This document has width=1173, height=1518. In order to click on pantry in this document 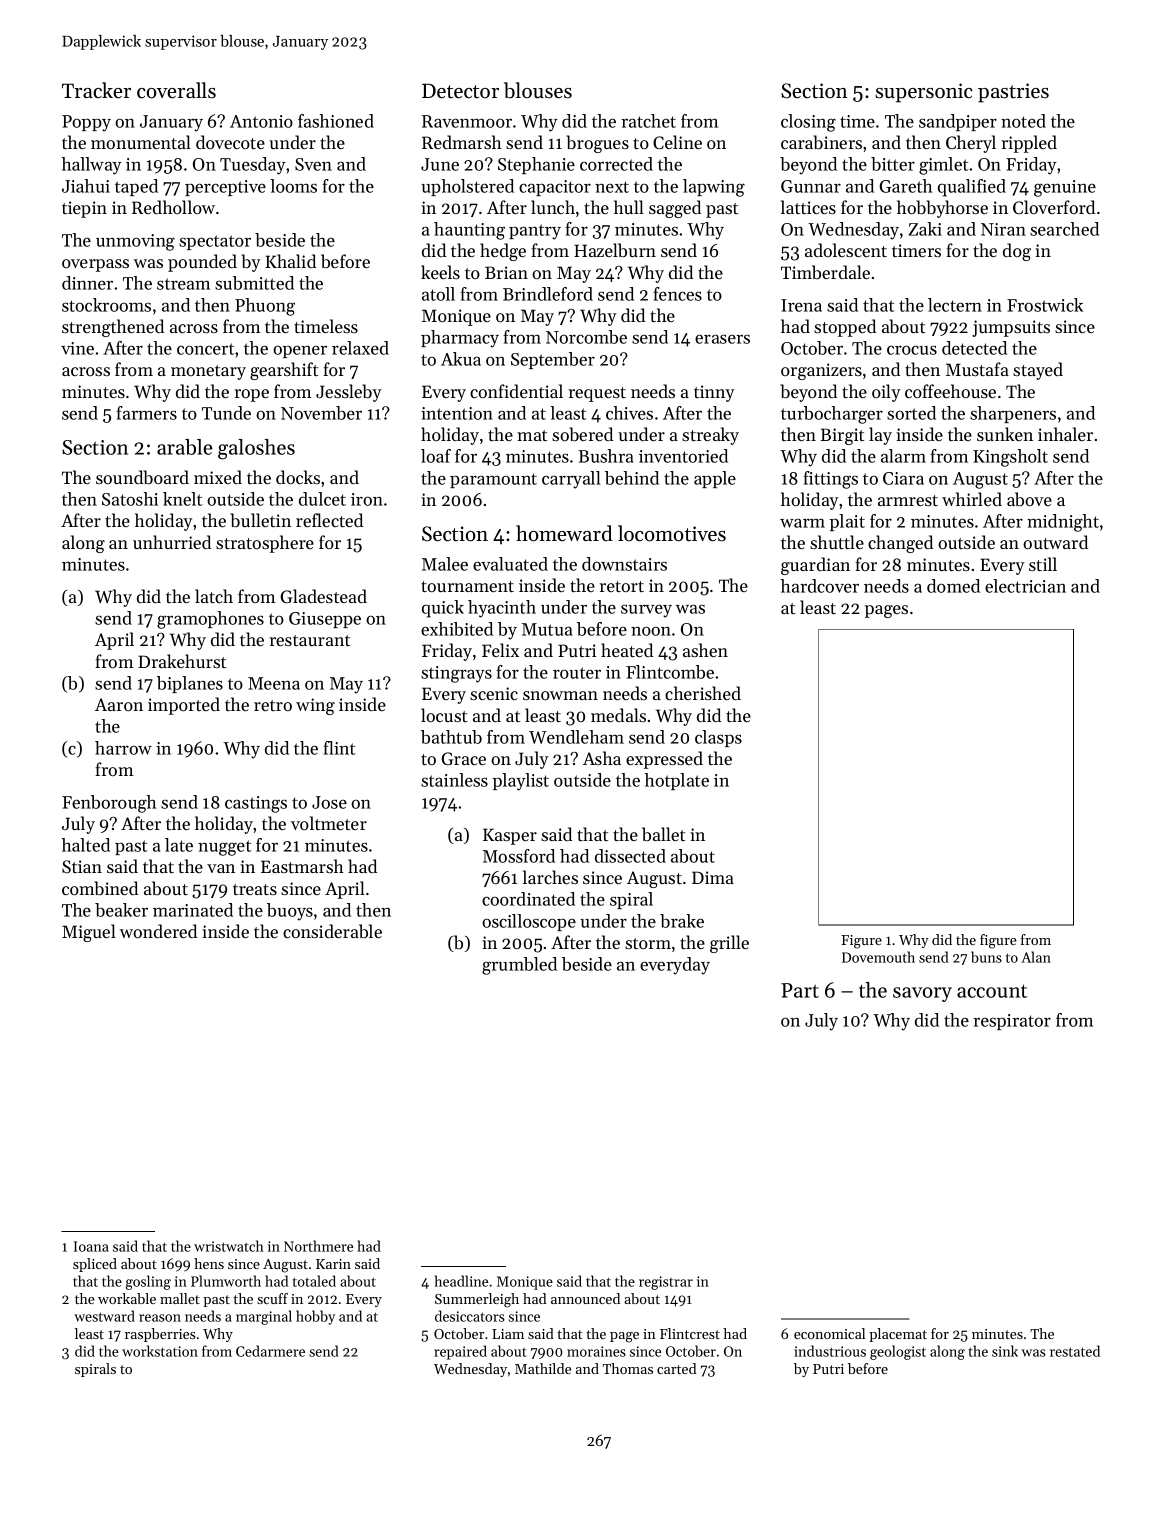, I will do `click(535, 232)`.
